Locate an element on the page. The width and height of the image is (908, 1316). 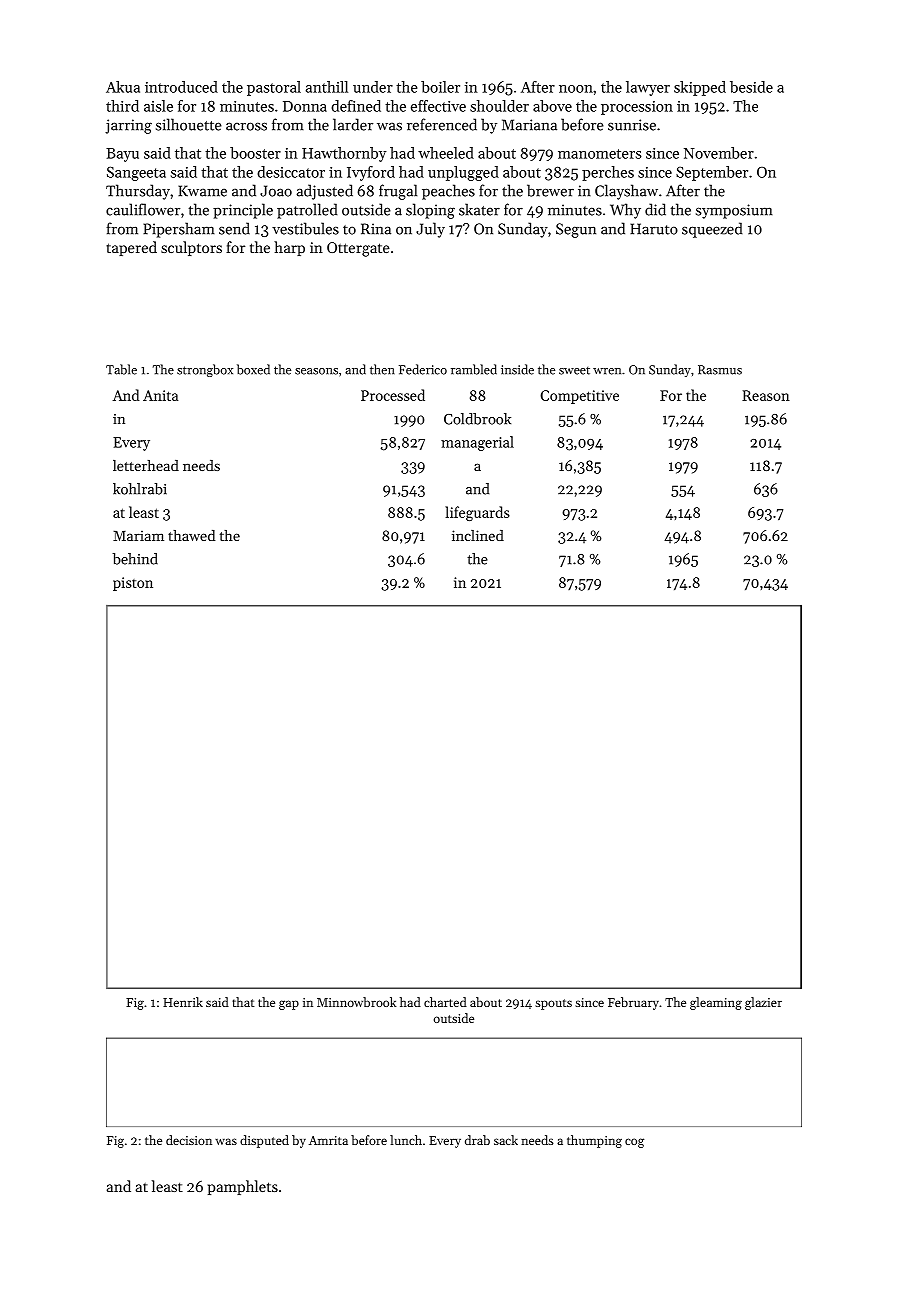
decision is located at coordinates (189, 1140).
